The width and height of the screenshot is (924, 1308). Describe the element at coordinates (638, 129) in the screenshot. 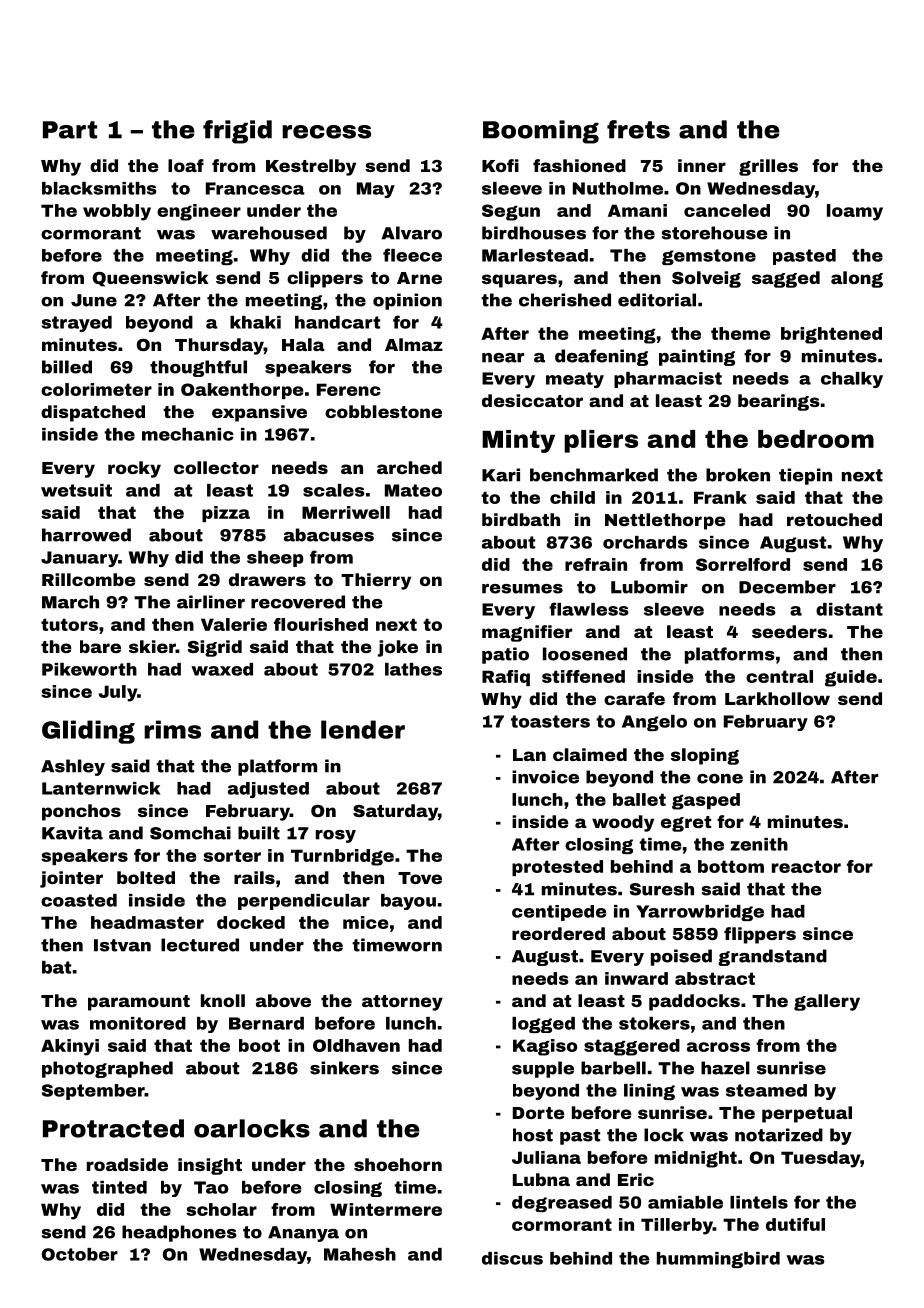

I see `frets` at that location.
